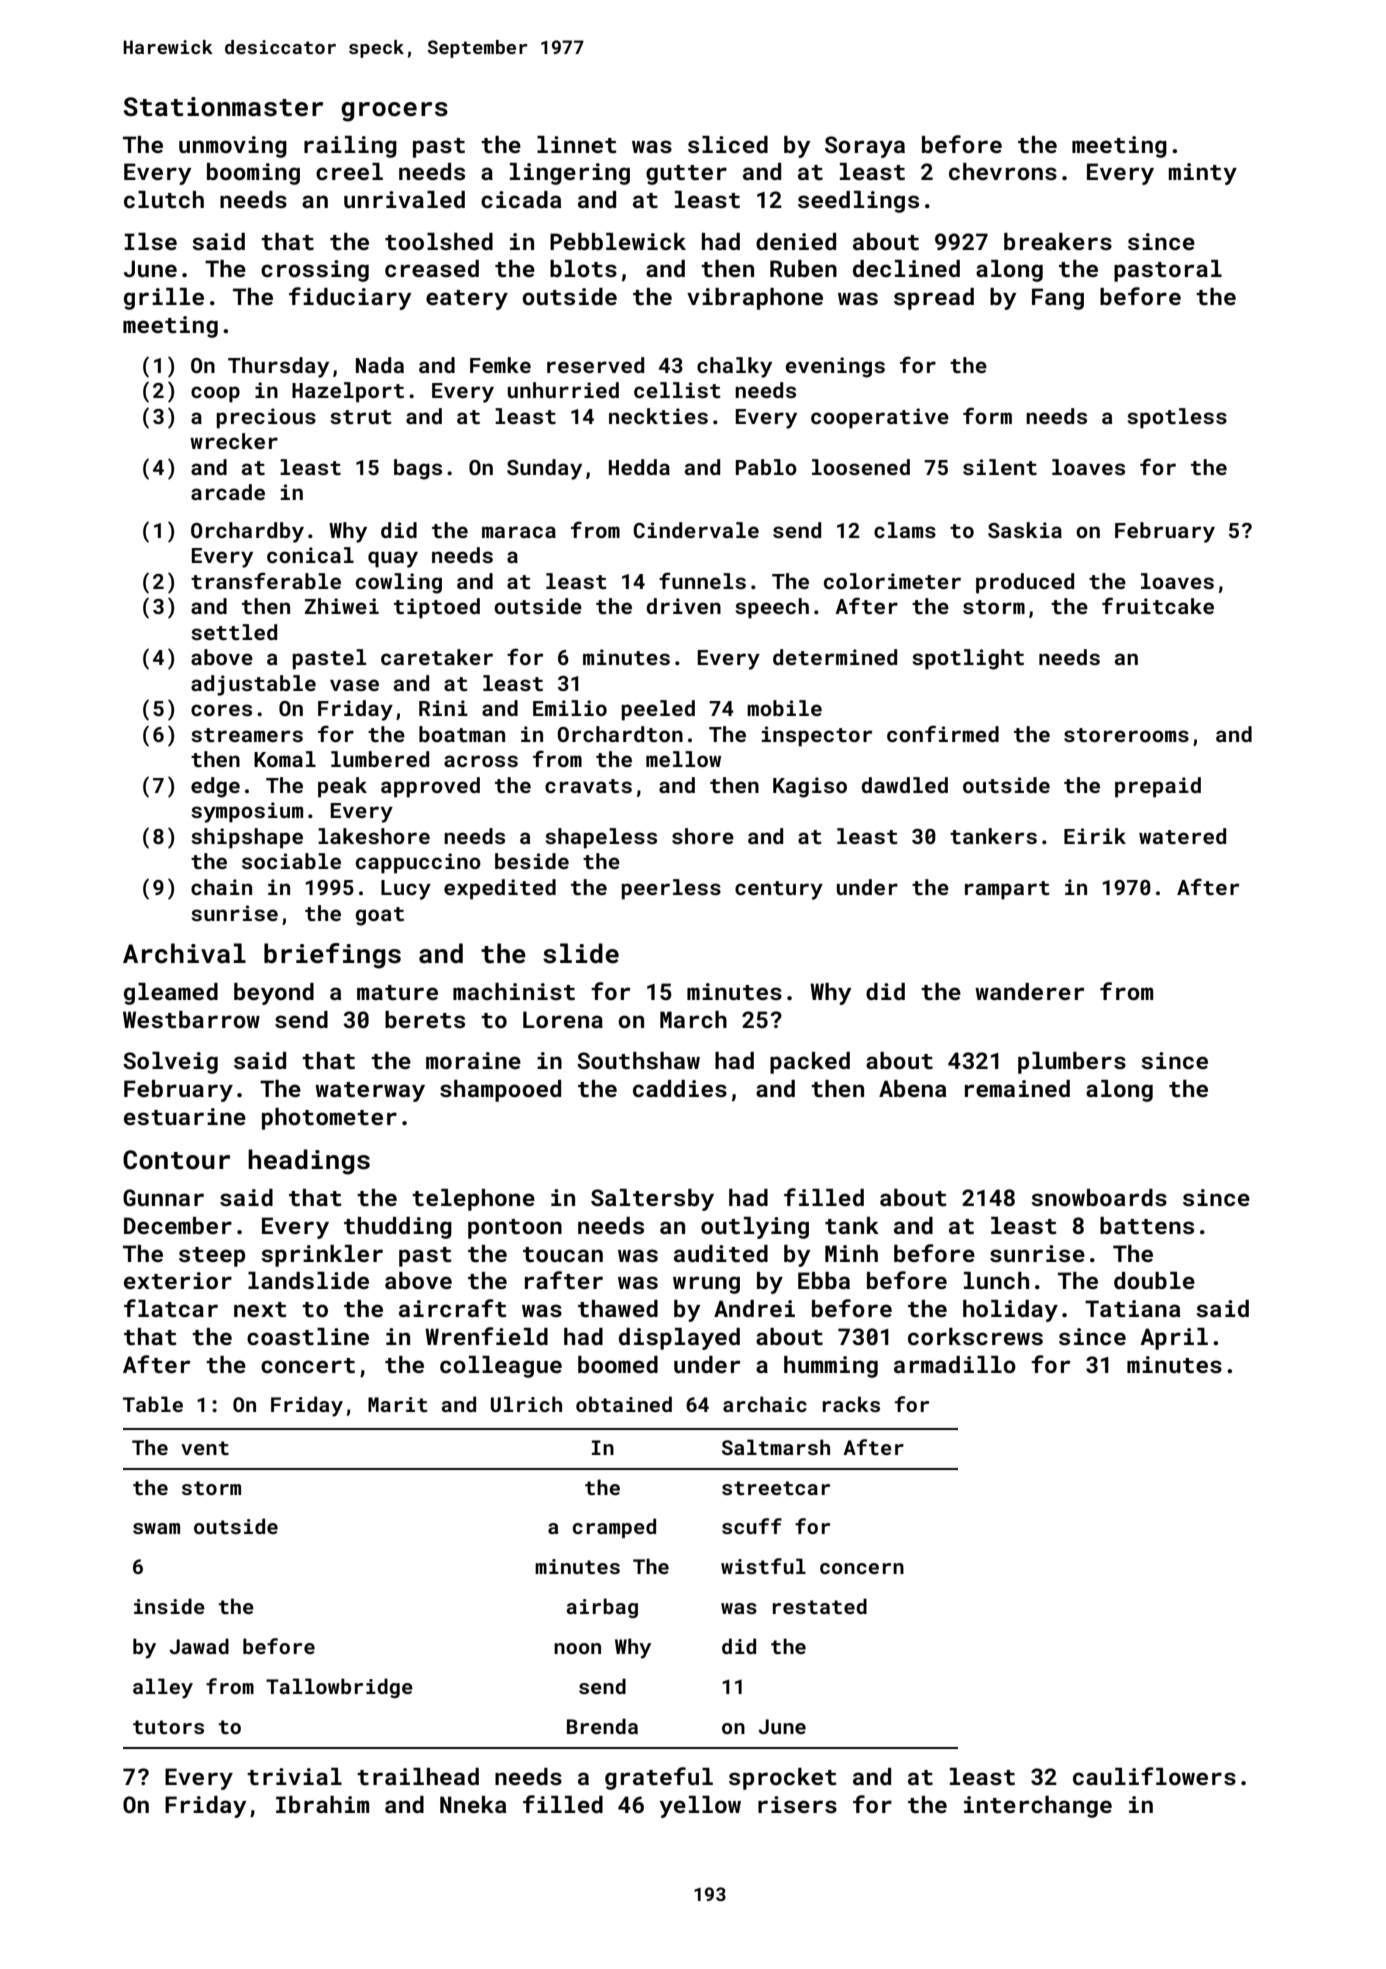 This image has width=1386, height=1969. What do you see at coordinates (783, 1779) in the image?
I see `sprocket` at bounding box center [783, 1779].
